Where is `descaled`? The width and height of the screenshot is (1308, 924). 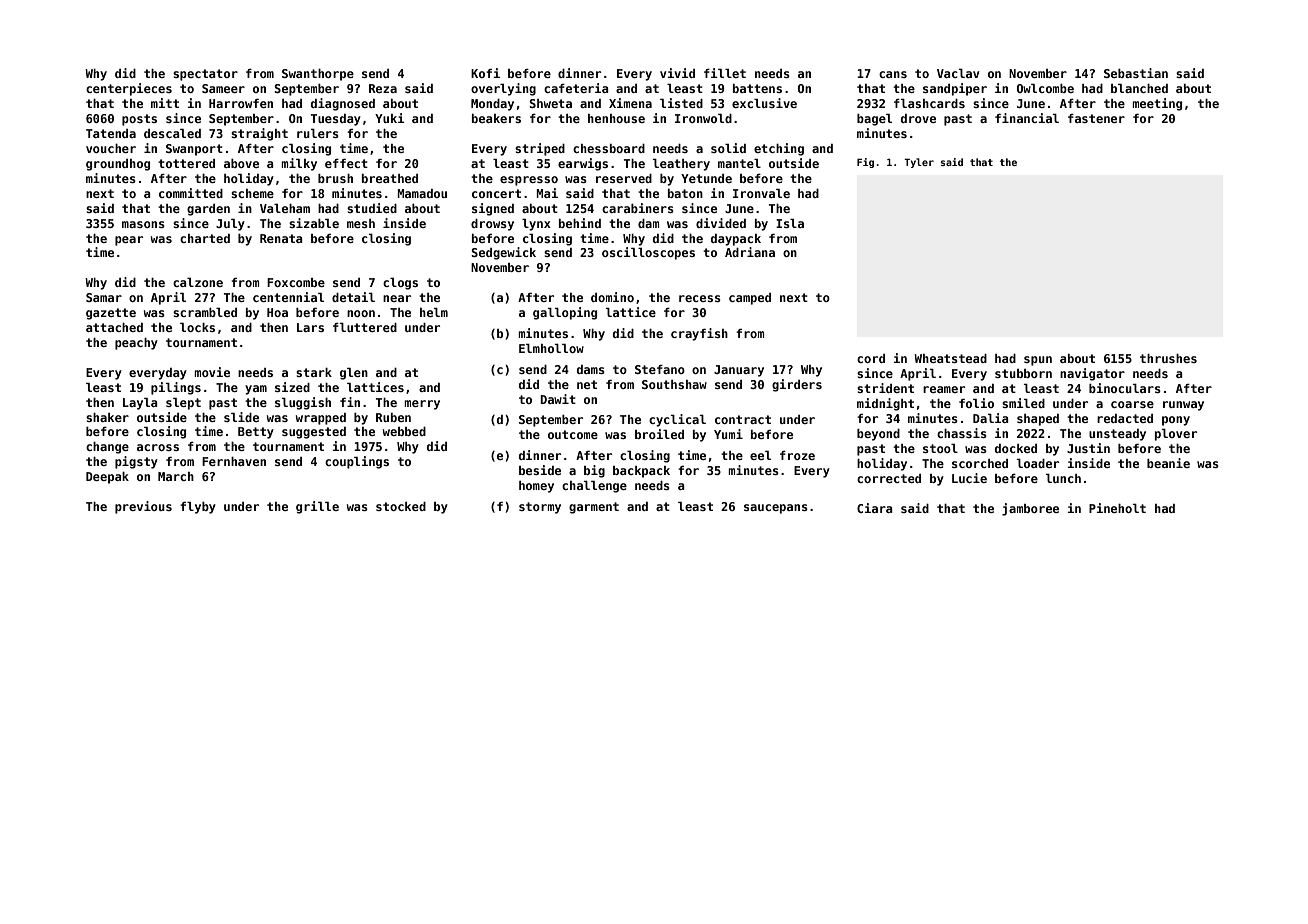
descaled is located at coordinates (172, 133).
